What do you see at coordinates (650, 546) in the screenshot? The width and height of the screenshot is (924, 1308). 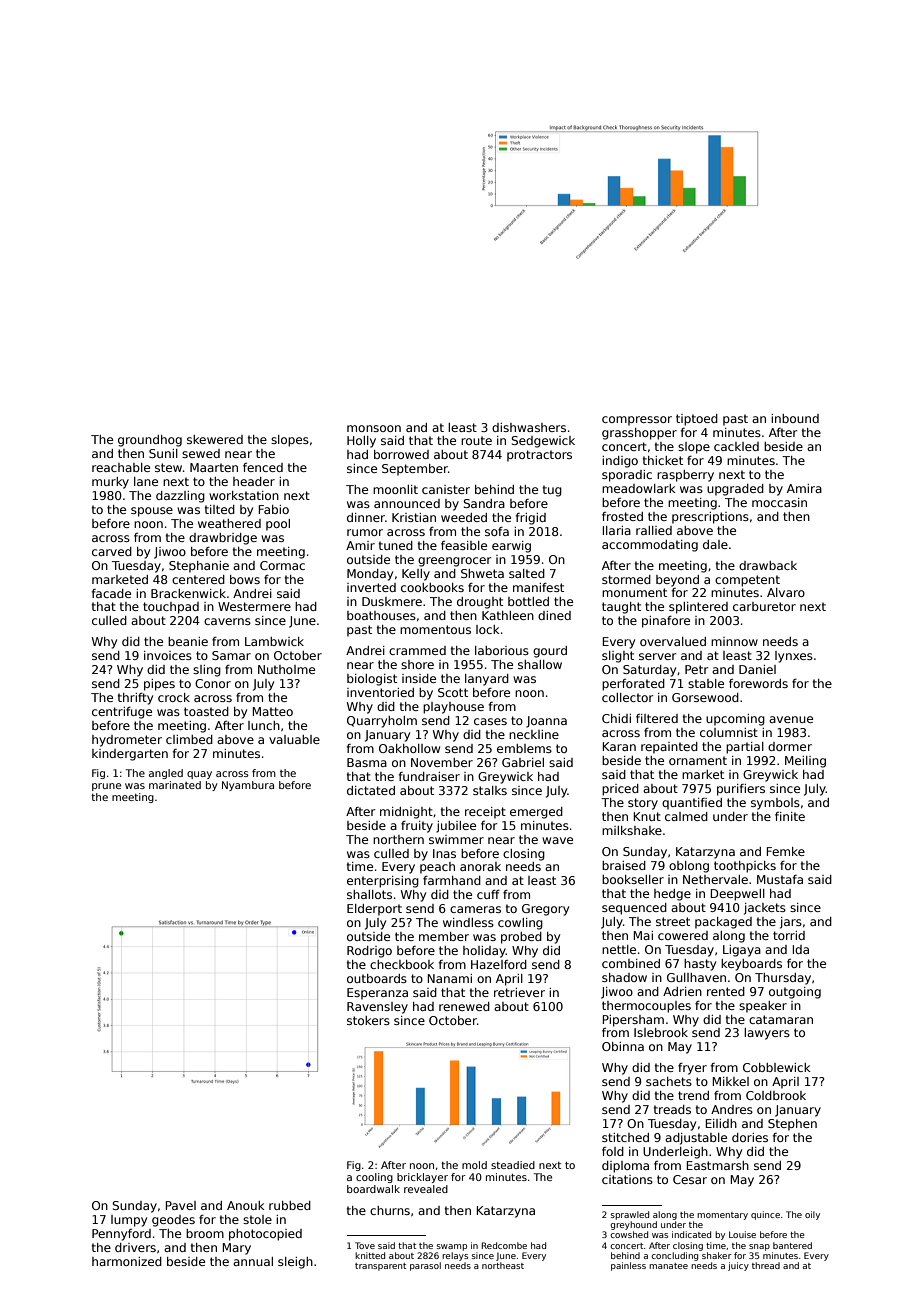 I see `accommodating` at bounding box center [650, 546].
